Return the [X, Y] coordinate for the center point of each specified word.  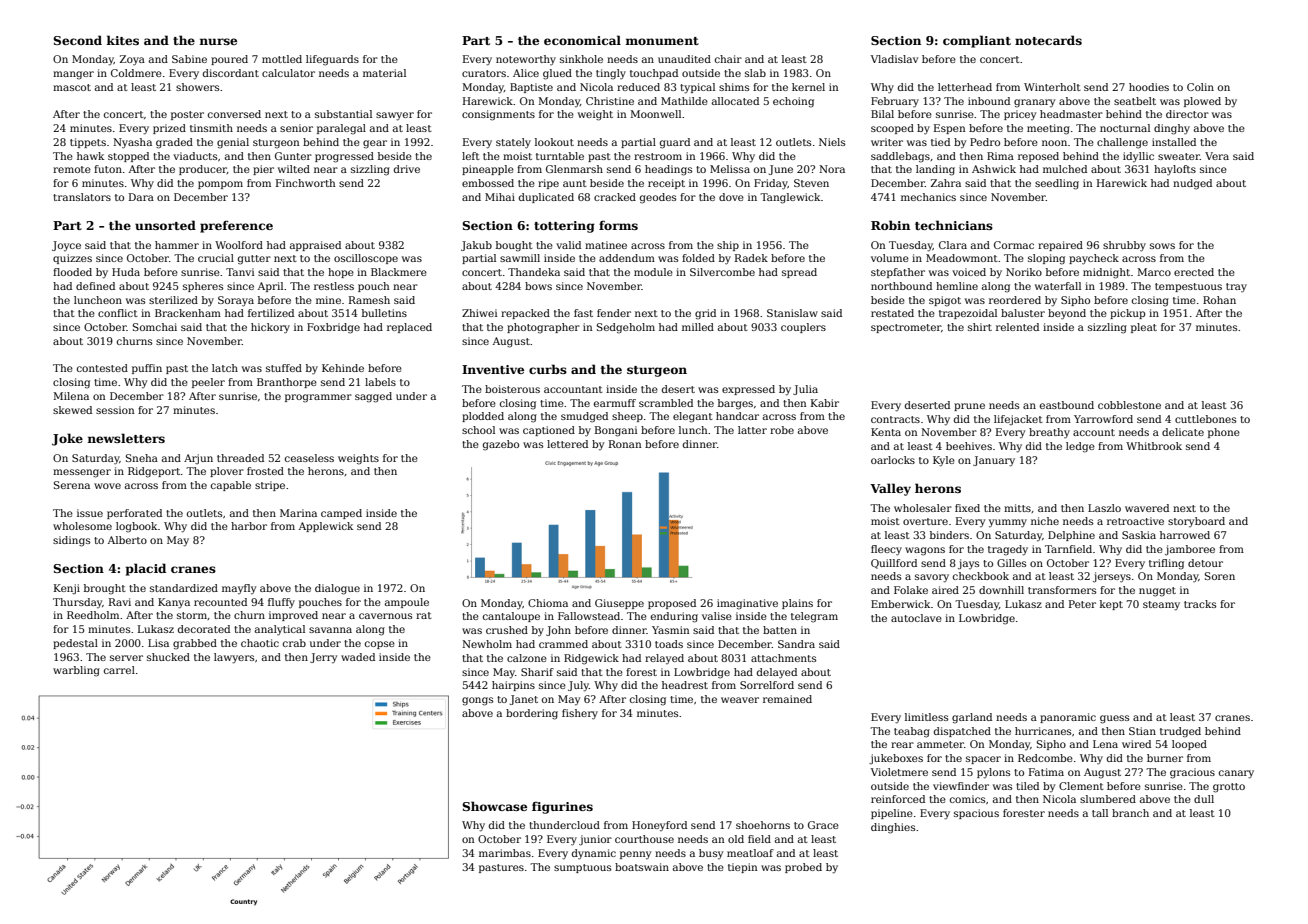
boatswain [642, 867]
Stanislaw [792, 313]
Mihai [500, 197]
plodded [483, 417]
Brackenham [188, 313]
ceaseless [309, 458]
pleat [1144, 328]
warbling [76, 671]
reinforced [898, 799]
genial [233, 143]
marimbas [505, 853]
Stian [1142, 731]
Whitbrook [1154, 446]
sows [1162, 246]
